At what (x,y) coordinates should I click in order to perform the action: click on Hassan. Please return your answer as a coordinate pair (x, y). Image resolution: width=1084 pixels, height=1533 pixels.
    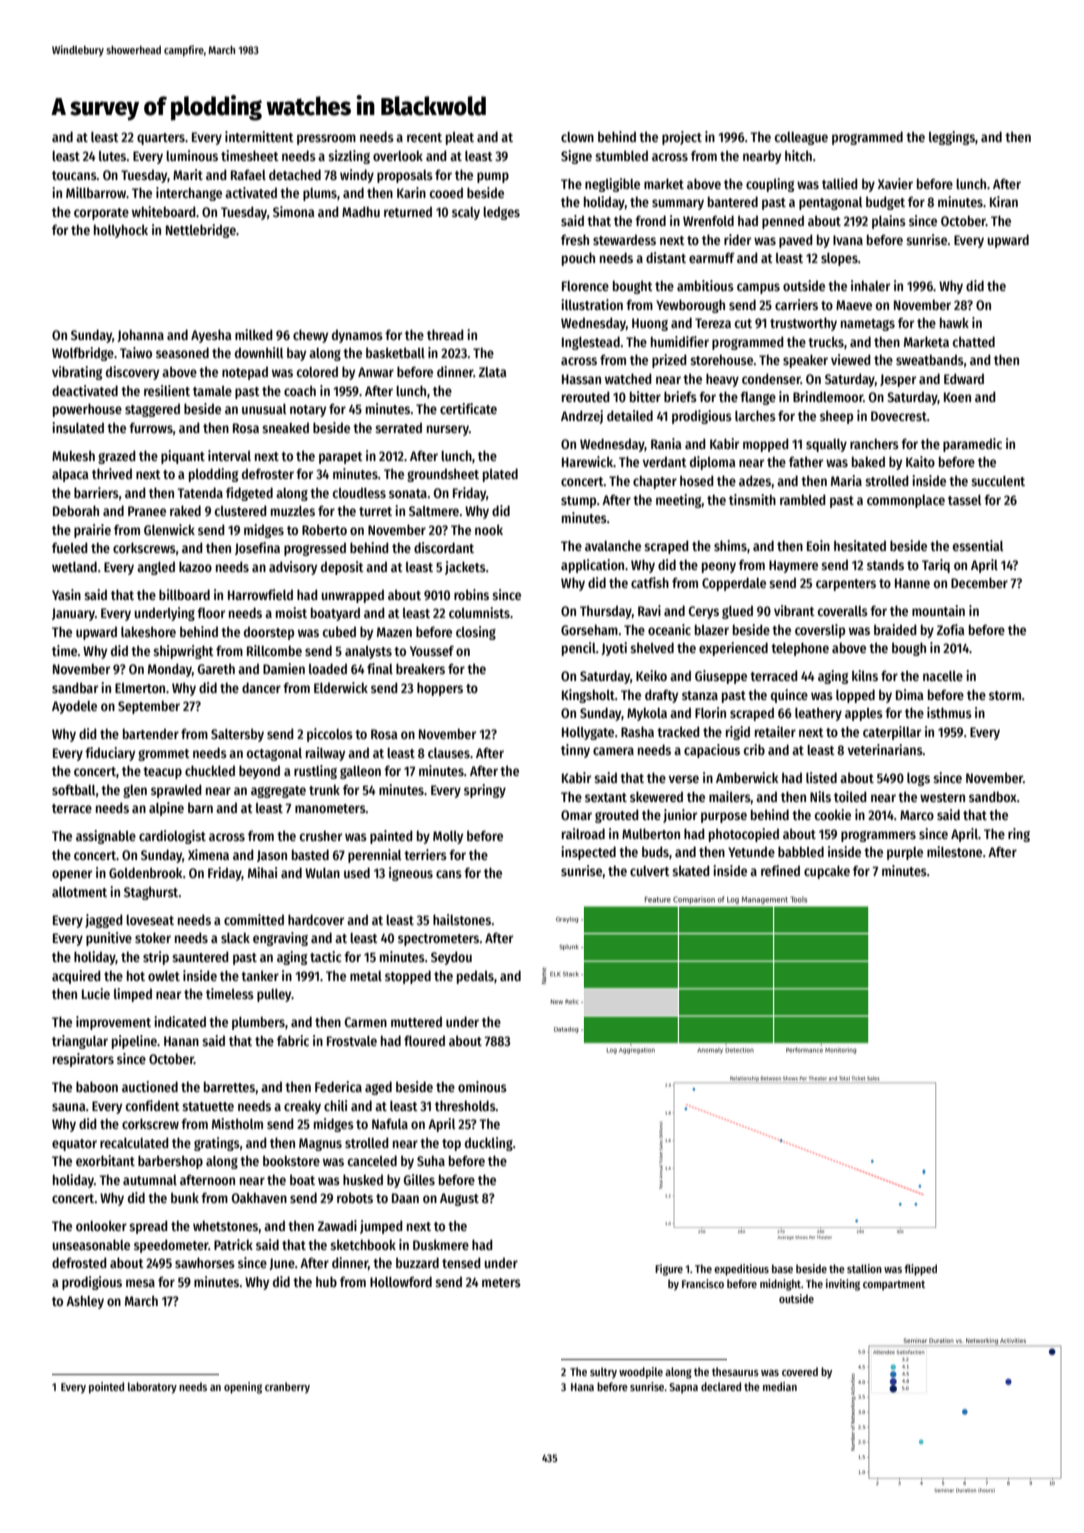
    Looking at the image, I should click on (581, 379).
